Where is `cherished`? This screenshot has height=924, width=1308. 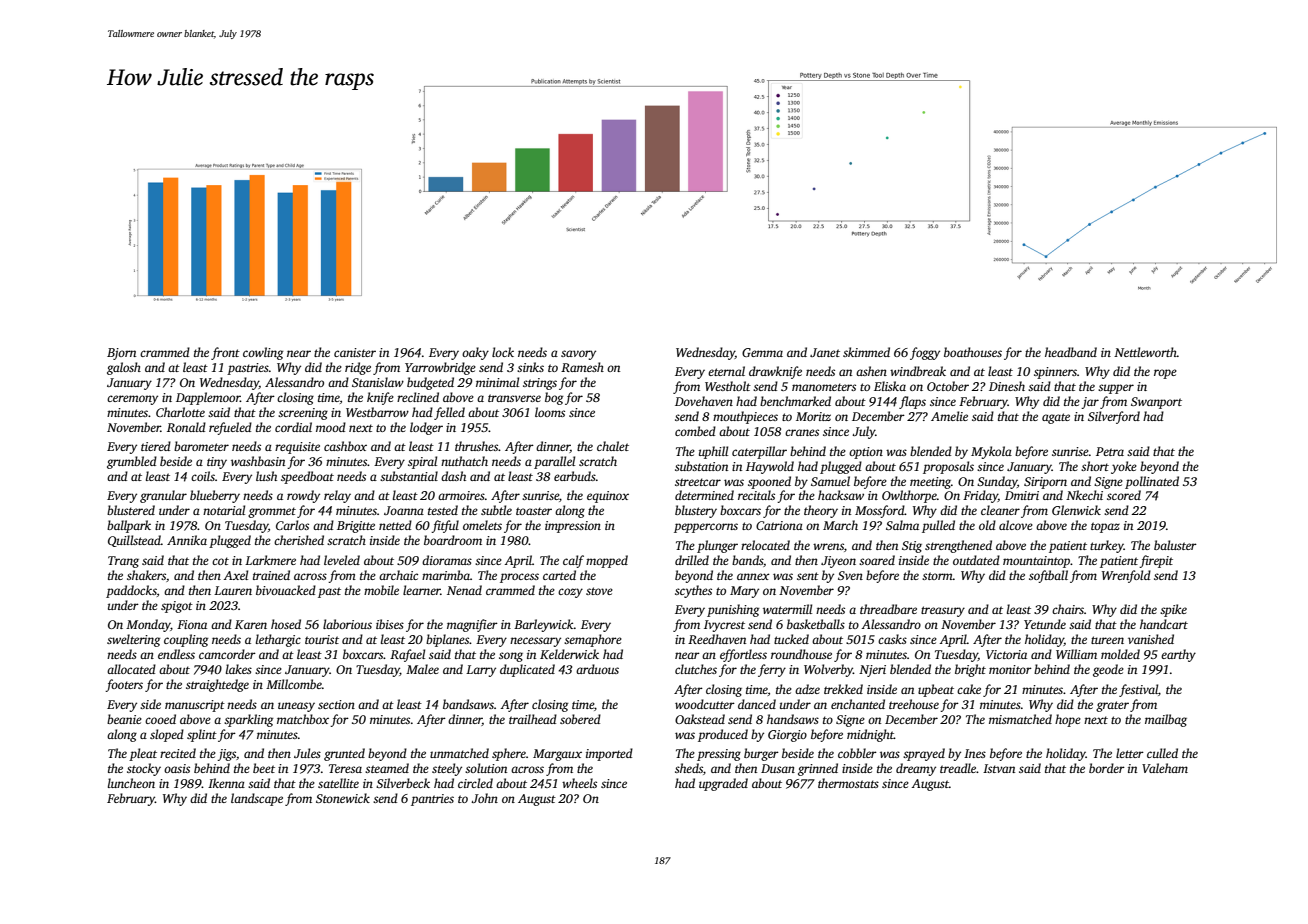
cherished is located at coordinates (299, 540).
